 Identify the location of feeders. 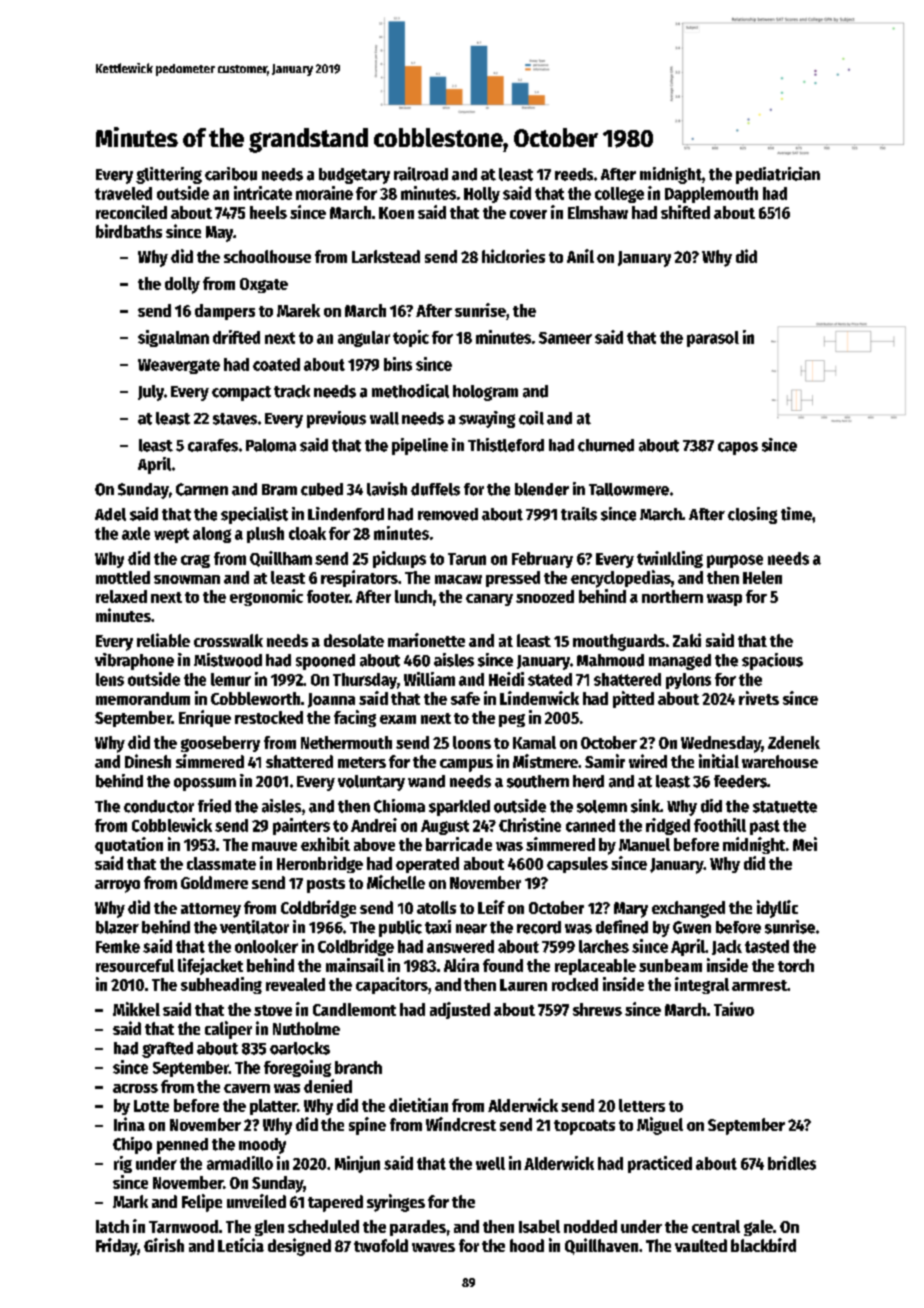
(740, 781).
